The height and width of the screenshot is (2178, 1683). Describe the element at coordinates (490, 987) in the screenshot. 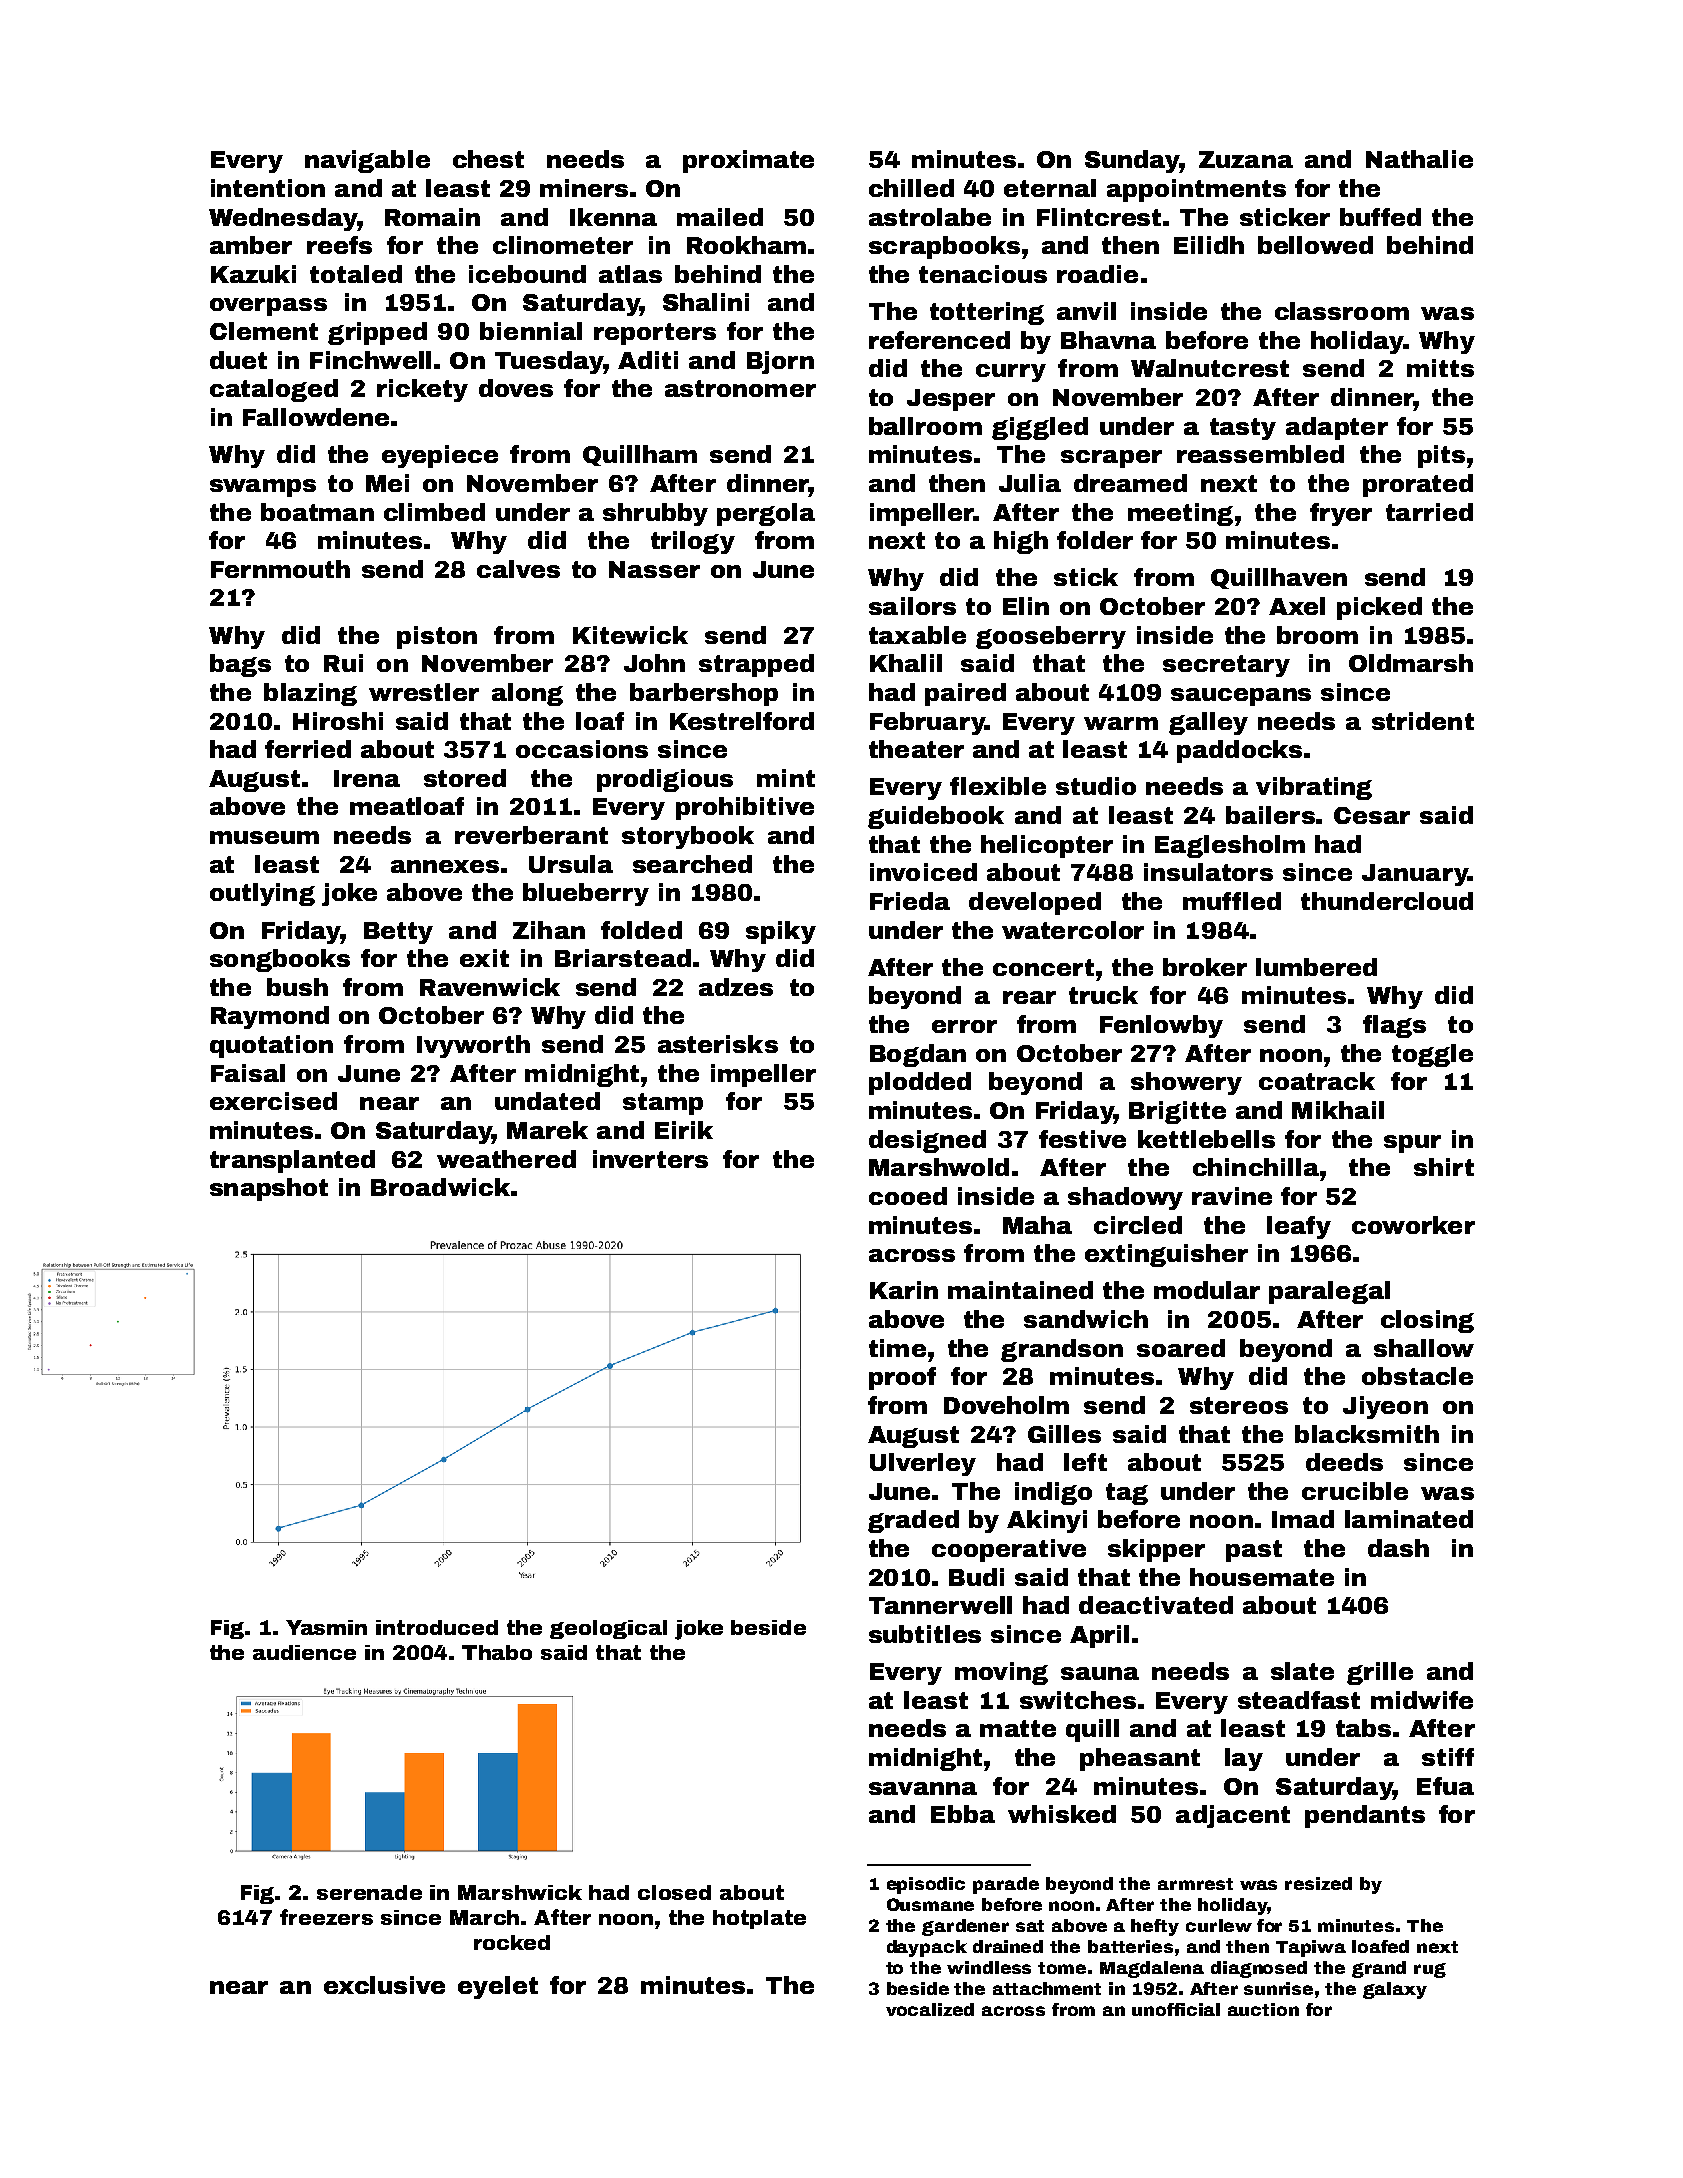

I see `Ravenwick` at that location.
